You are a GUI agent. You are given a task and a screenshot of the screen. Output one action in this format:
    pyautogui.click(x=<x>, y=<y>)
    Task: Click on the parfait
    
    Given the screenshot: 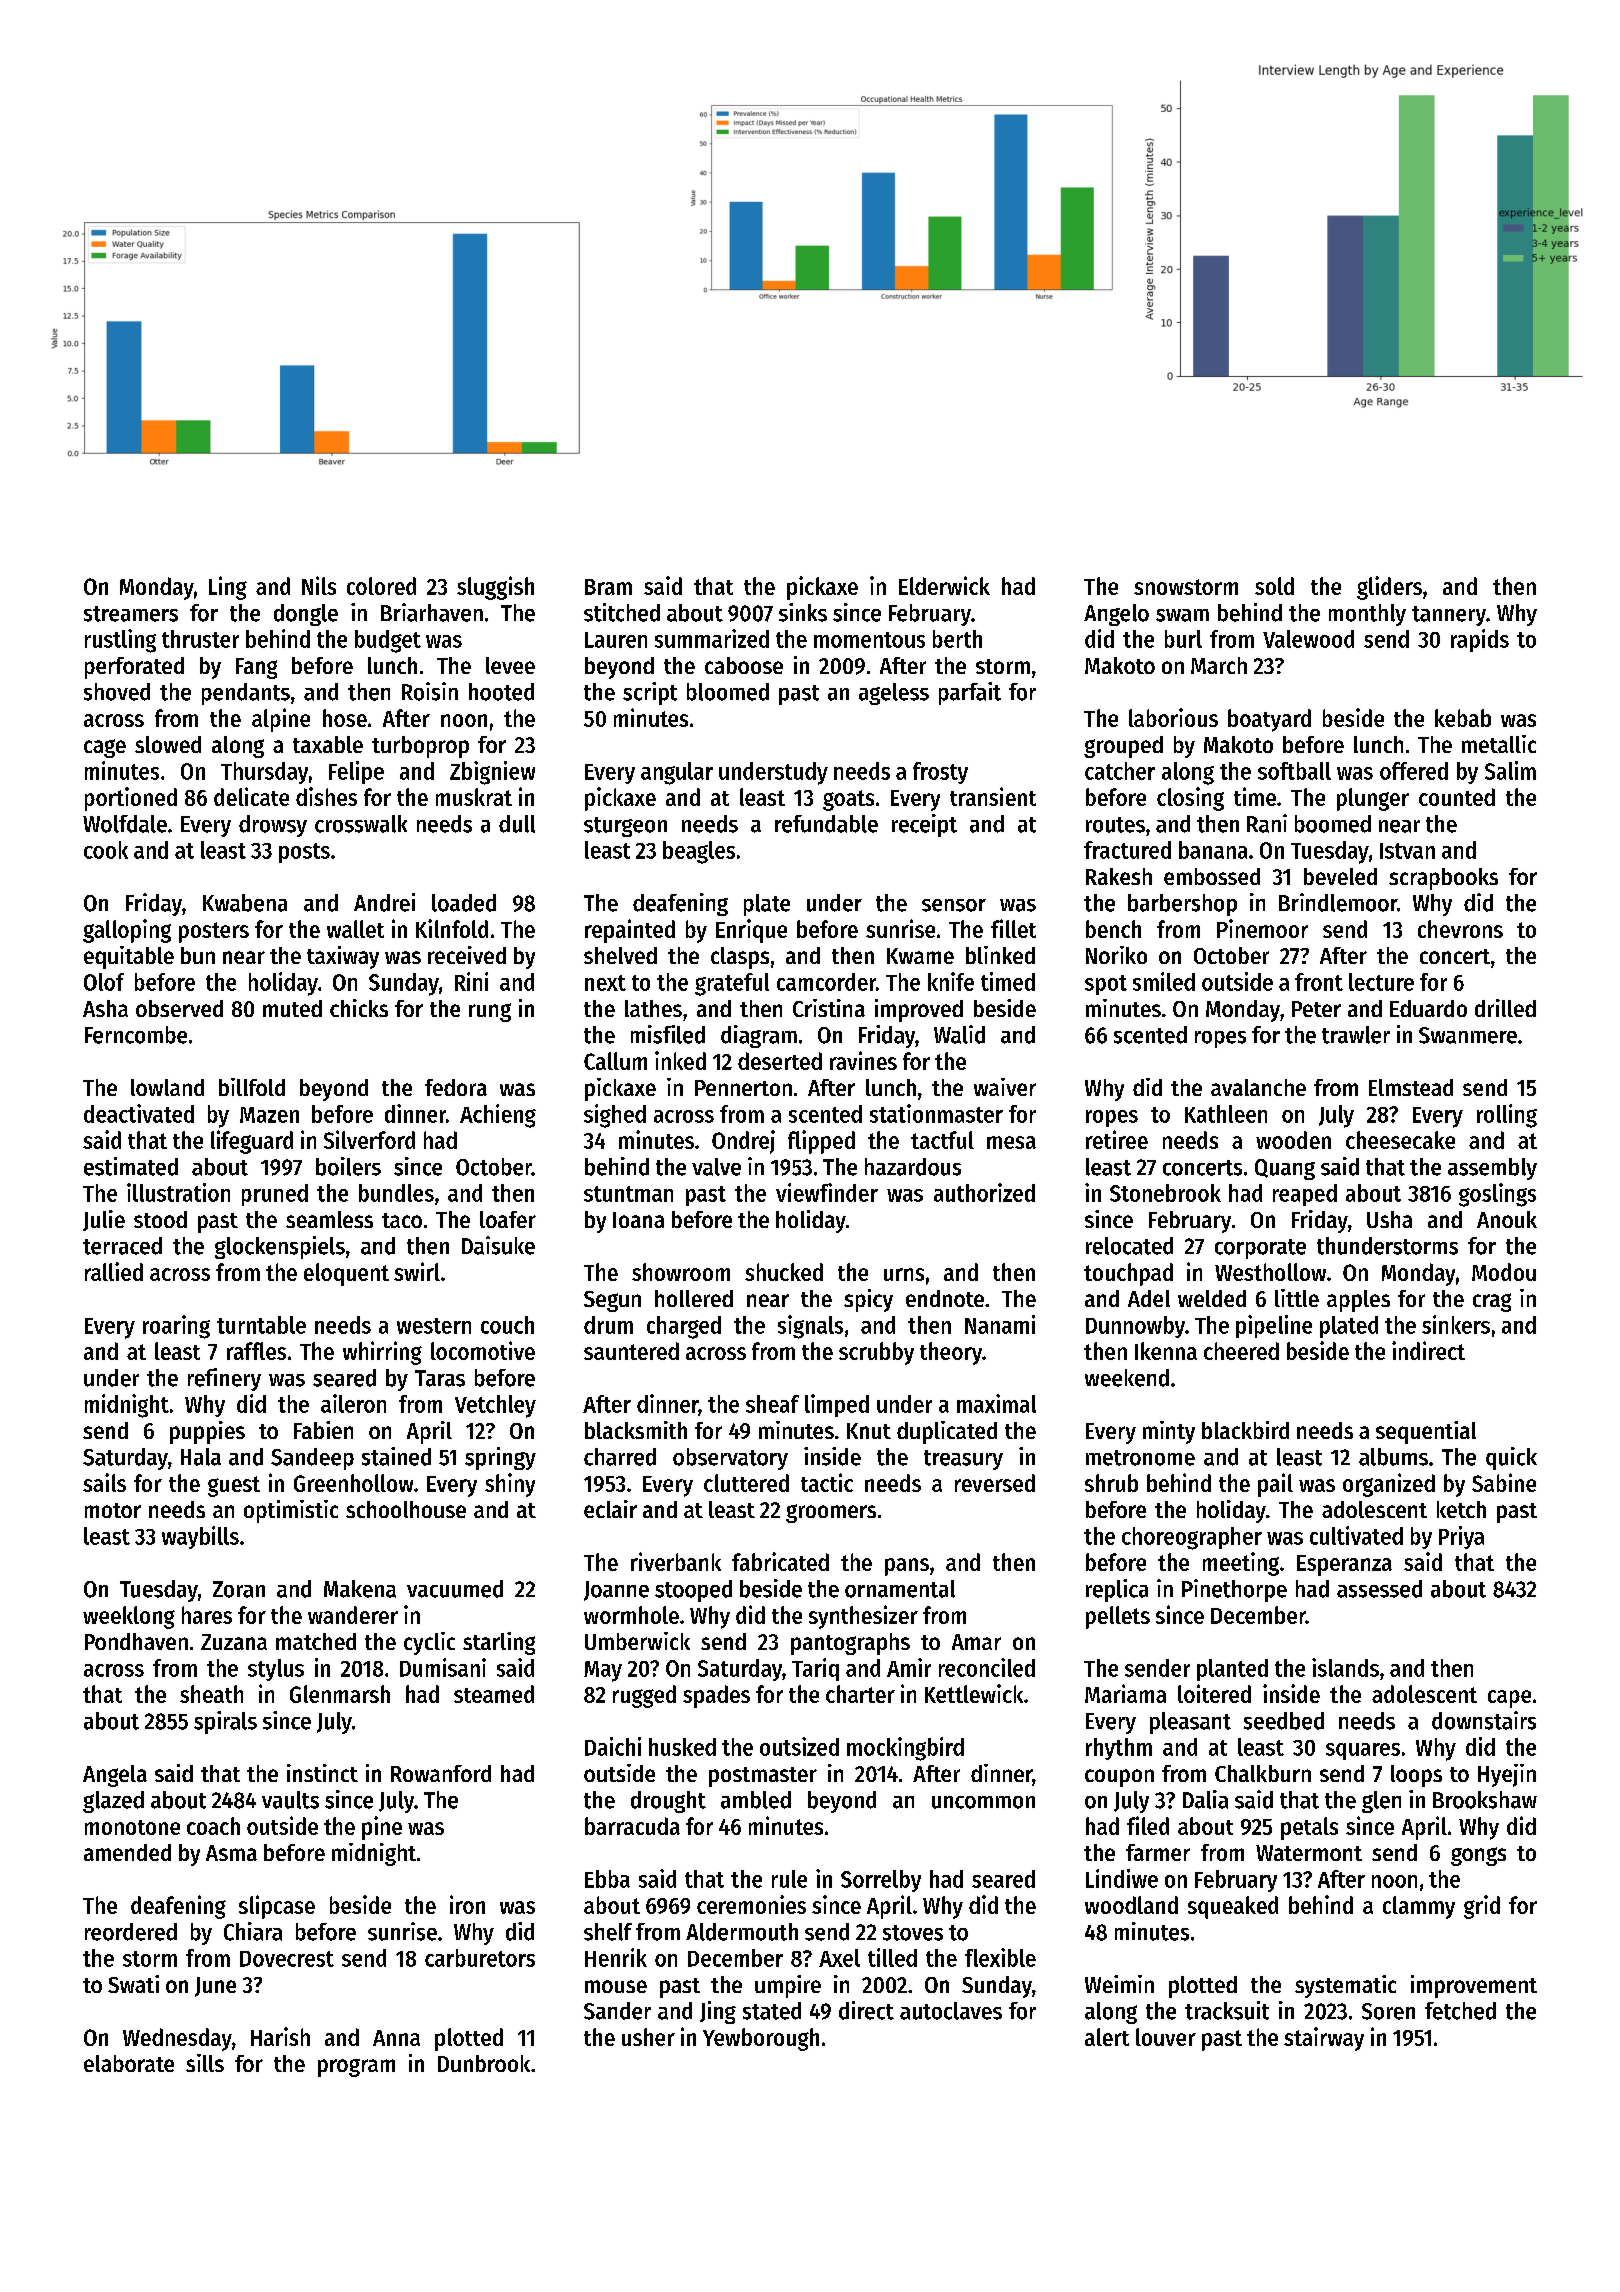 What is the action you would take?
    pyautogui.click(x=970, y=693)
